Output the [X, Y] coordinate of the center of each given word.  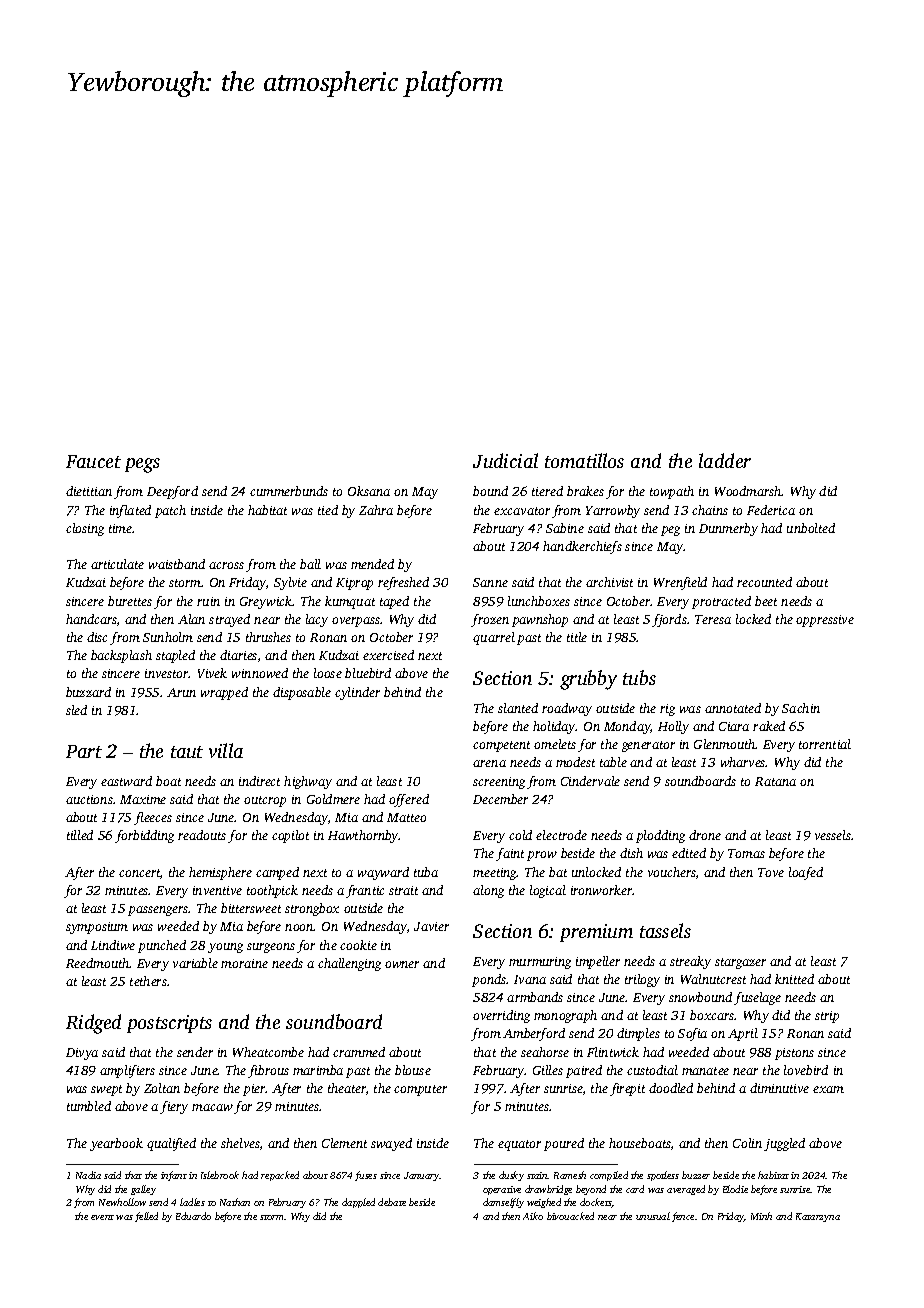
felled [146, 1217]
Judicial [505, 460]
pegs [142, 465]
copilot [290, 836]
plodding [660, 836]
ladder [725, 460]
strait [403, 890]
